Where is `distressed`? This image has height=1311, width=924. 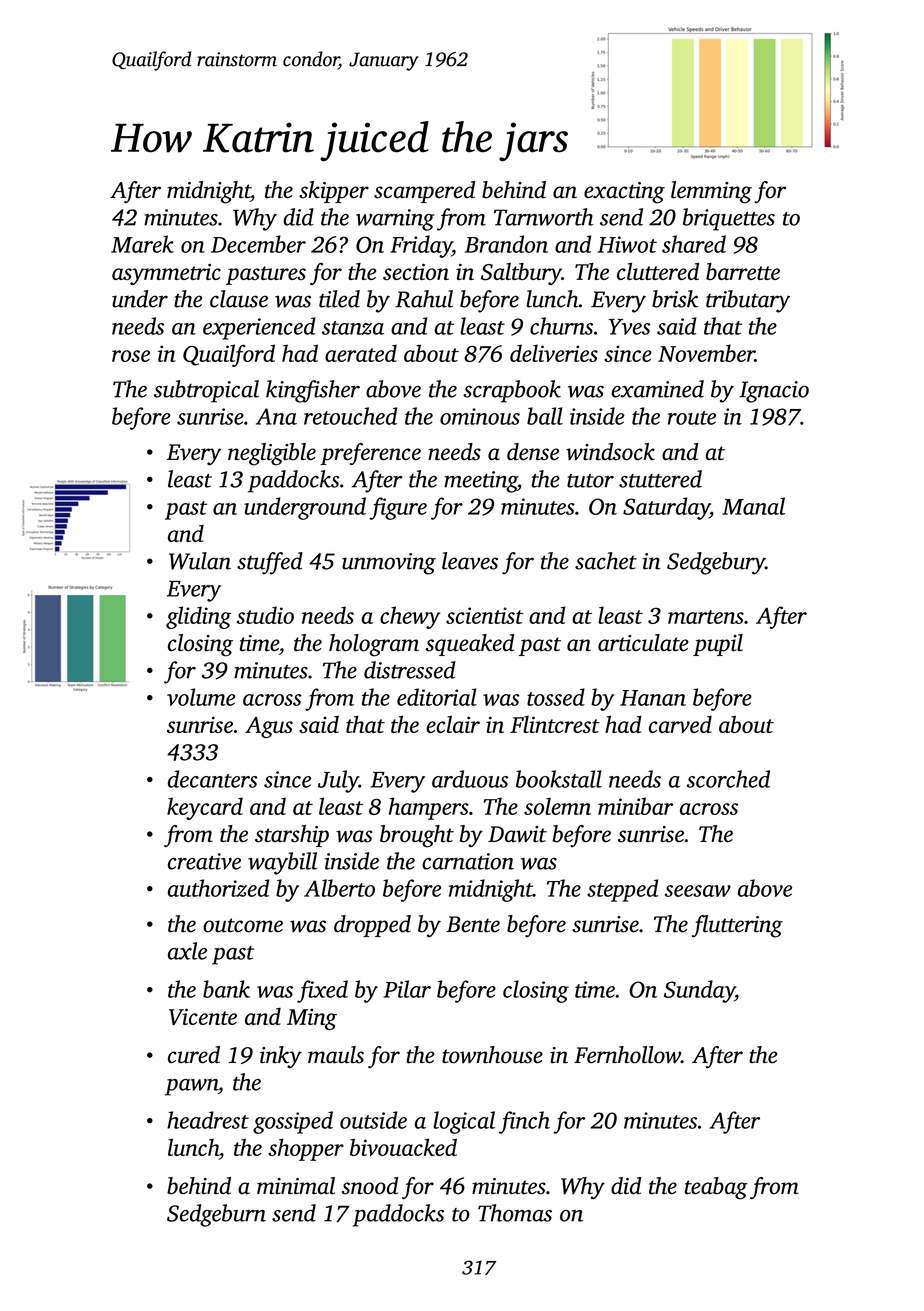
distressed is located at coordinates (410, 670).
